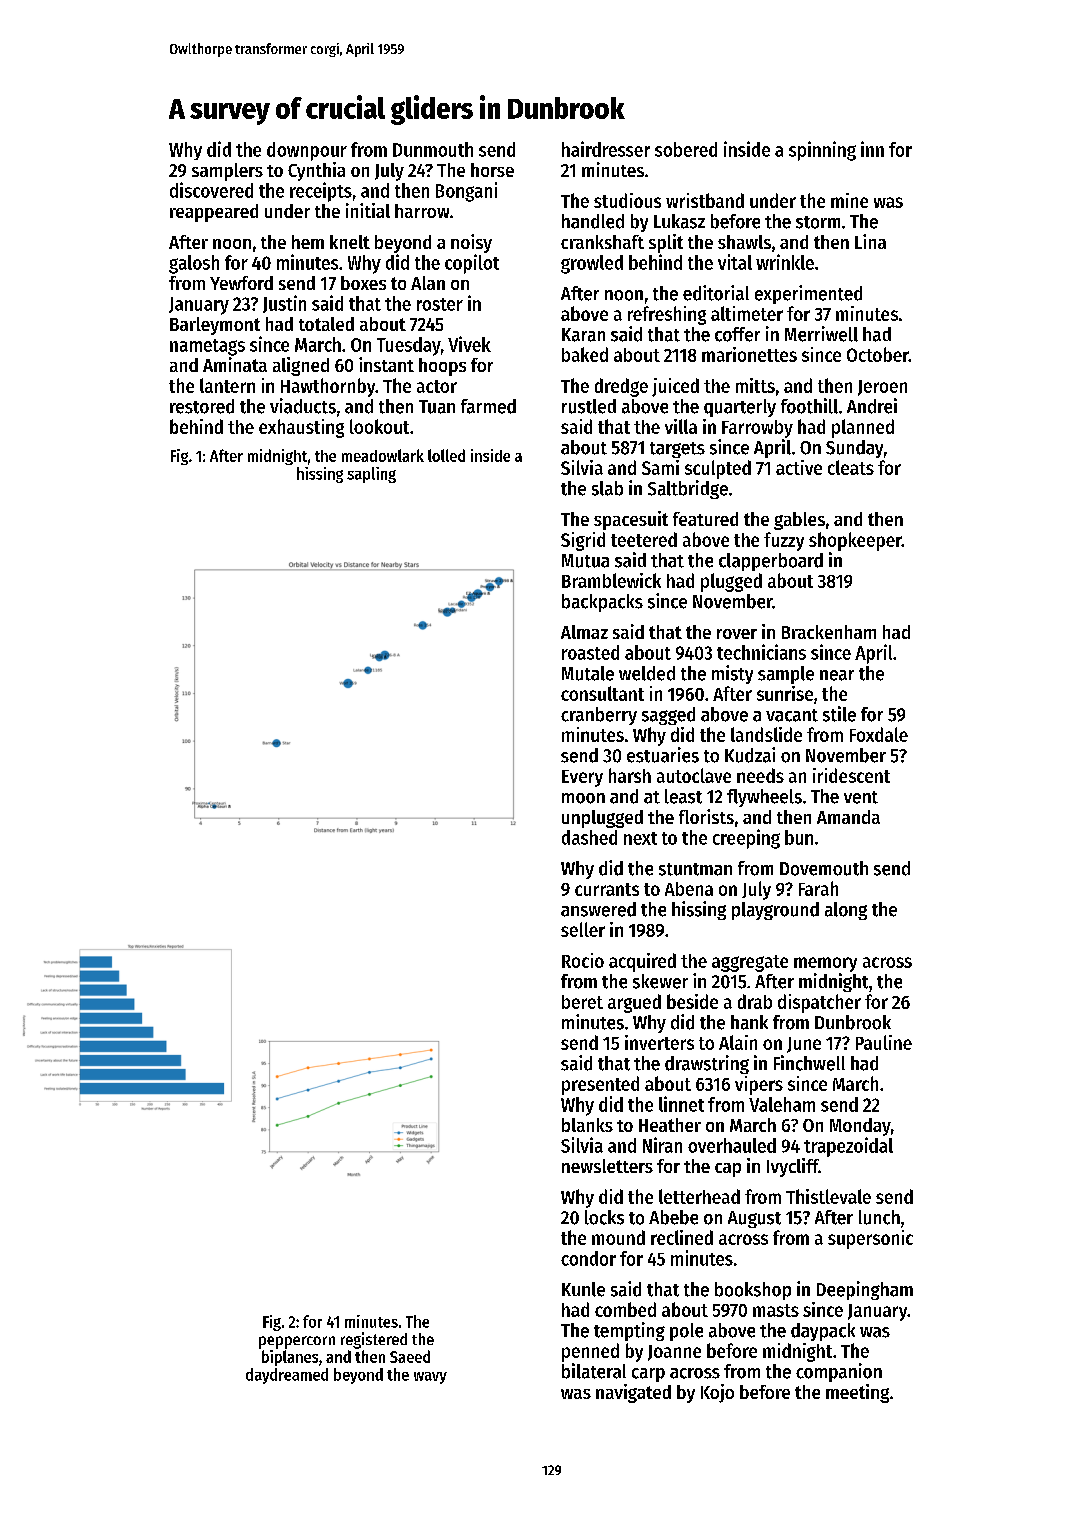 This document has height=1540, width=1084. What do you see at coordinates (371, 475) in the document?
I see `sapling` at bounding box center [371, 475].
